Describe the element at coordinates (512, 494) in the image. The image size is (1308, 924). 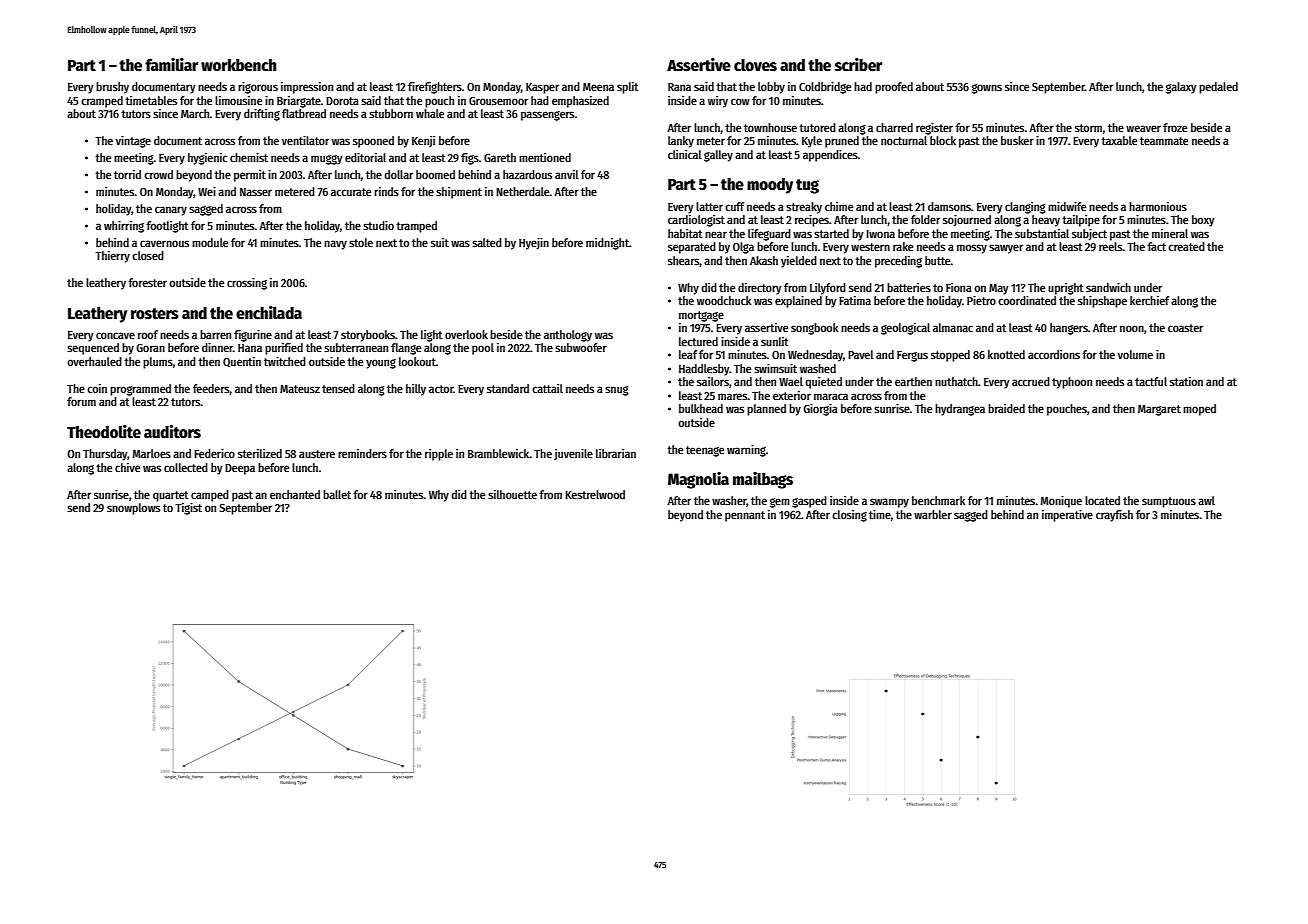
I see `silhouette` at that location.
